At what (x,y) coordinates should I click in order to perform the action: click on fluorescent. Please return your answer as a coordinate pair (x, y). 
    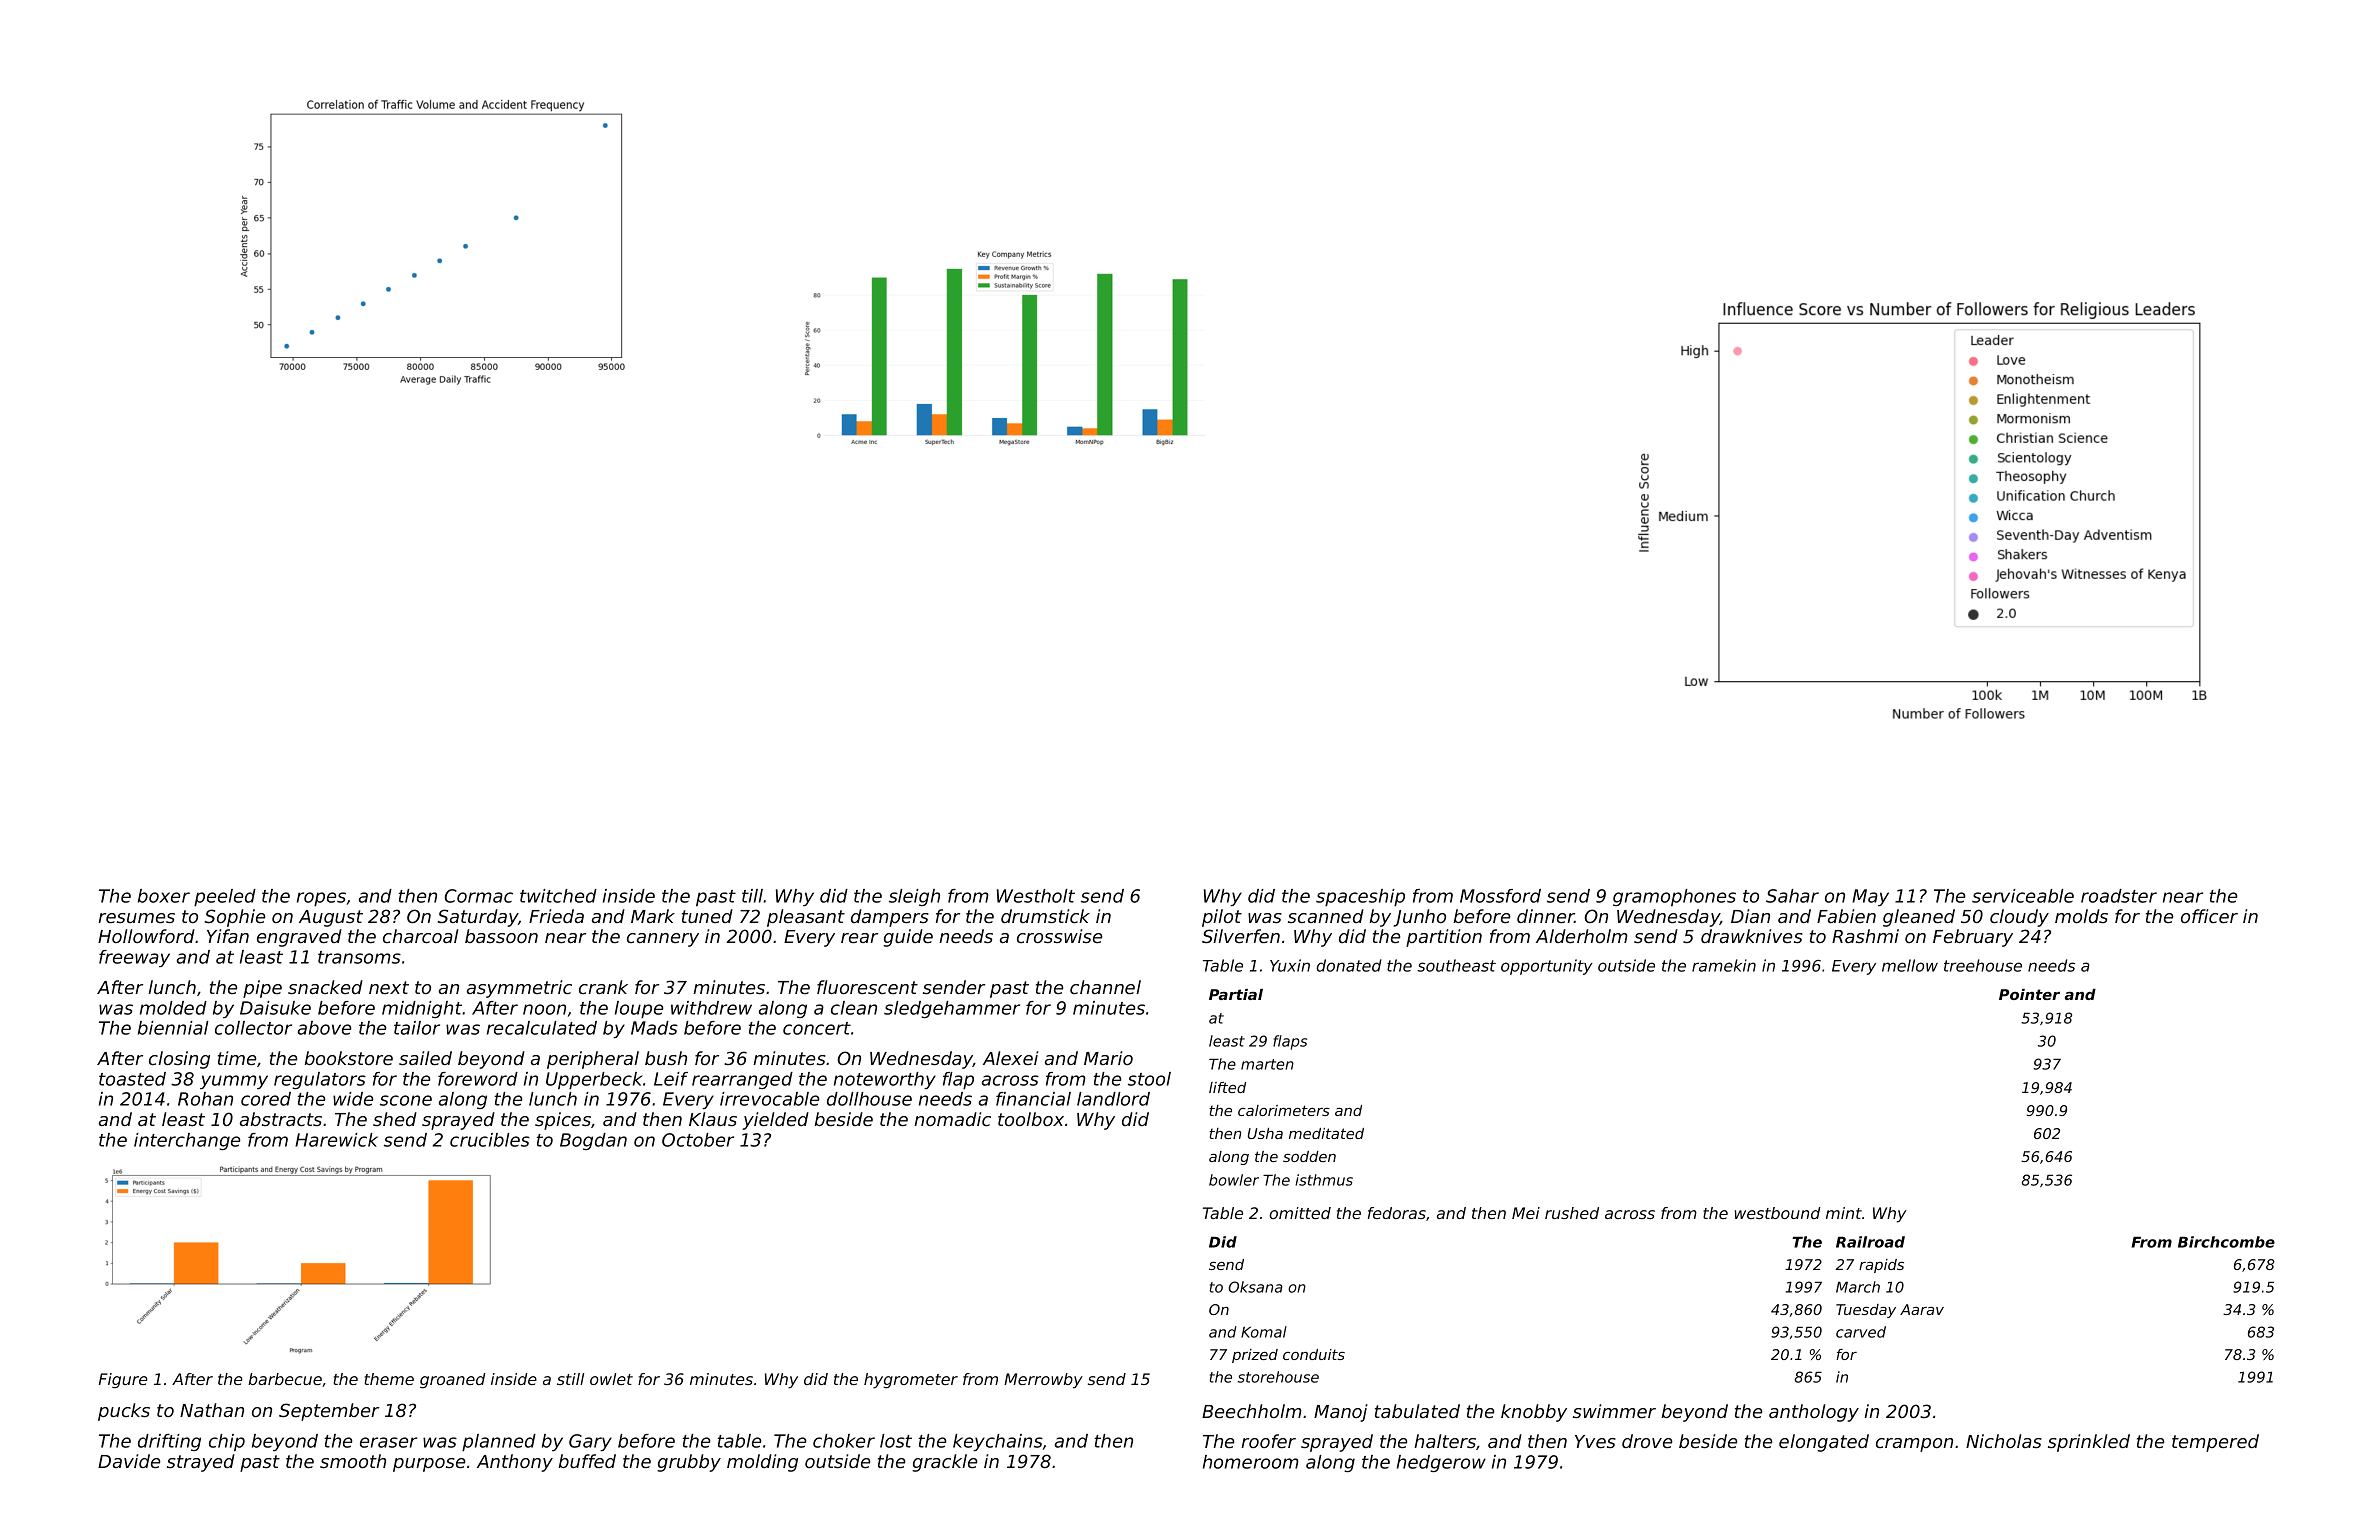
    Looking at the image, I should click on (867, 987).
